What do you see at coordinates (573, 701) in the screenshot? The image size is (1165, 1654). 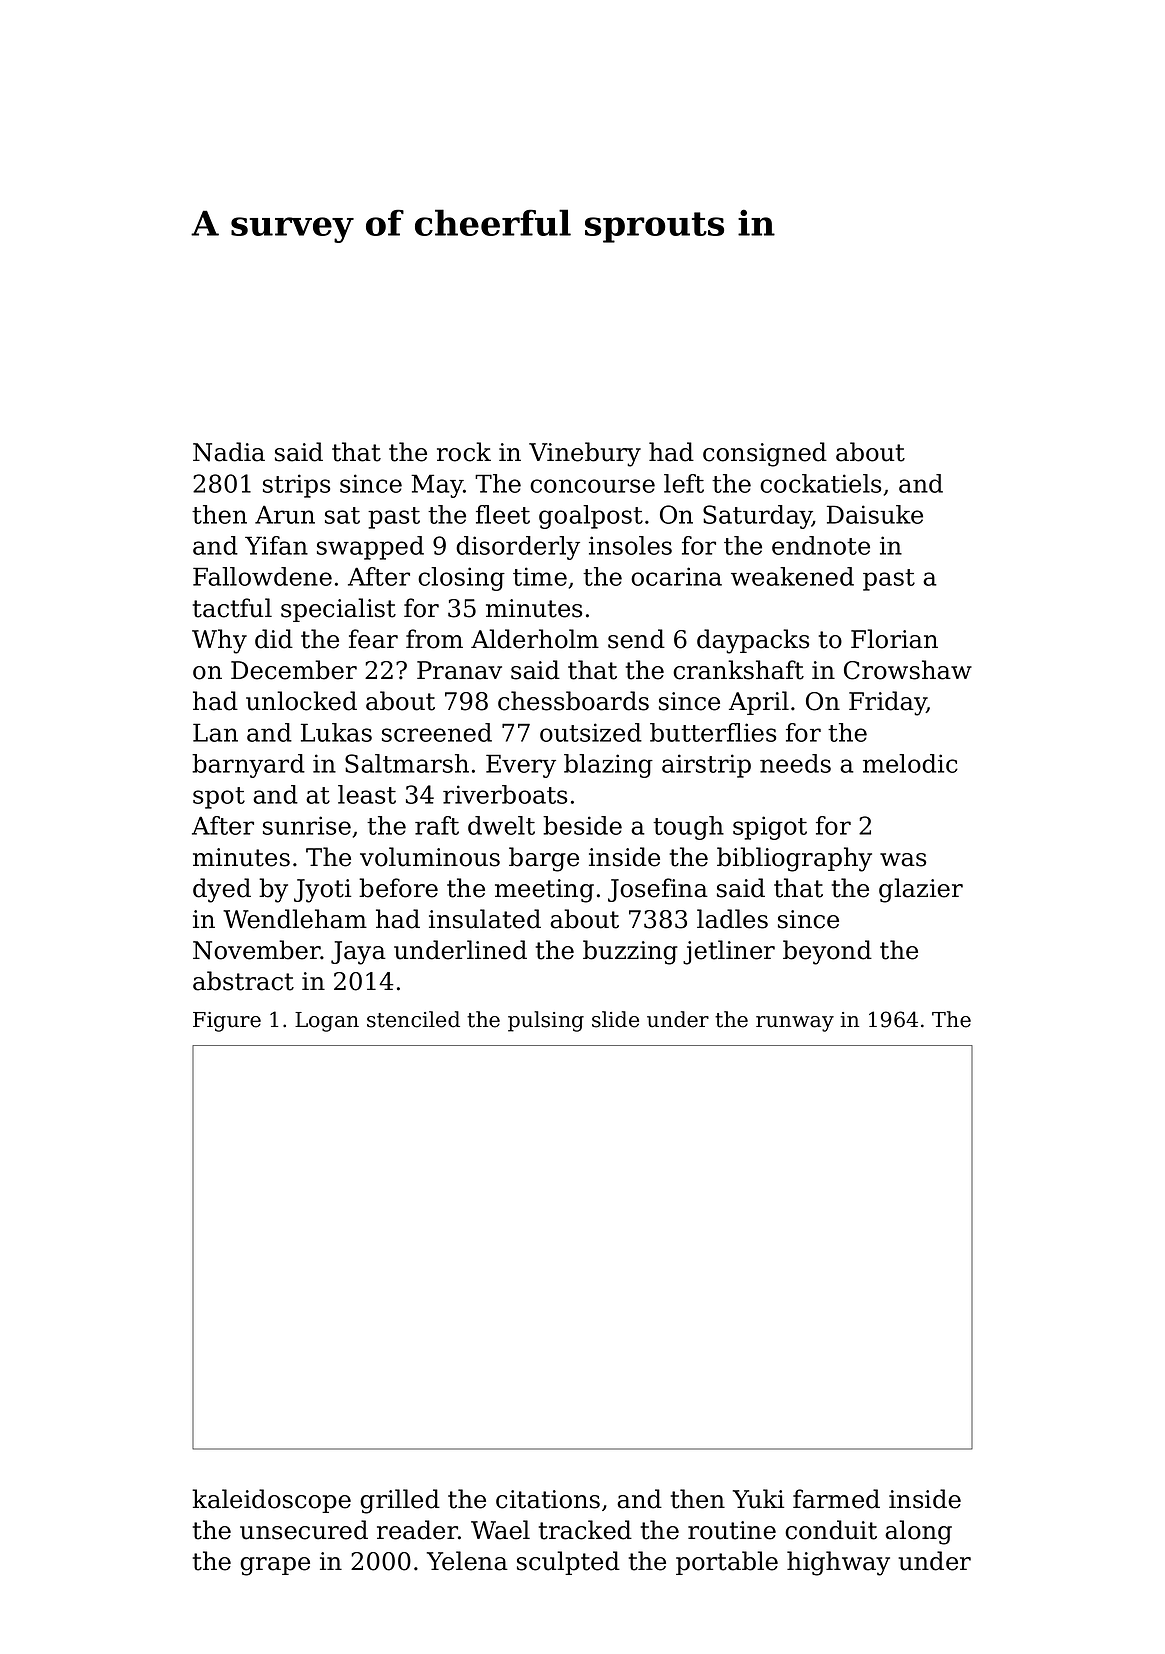 I see `chessboards` at bounding box center [573, 701].
